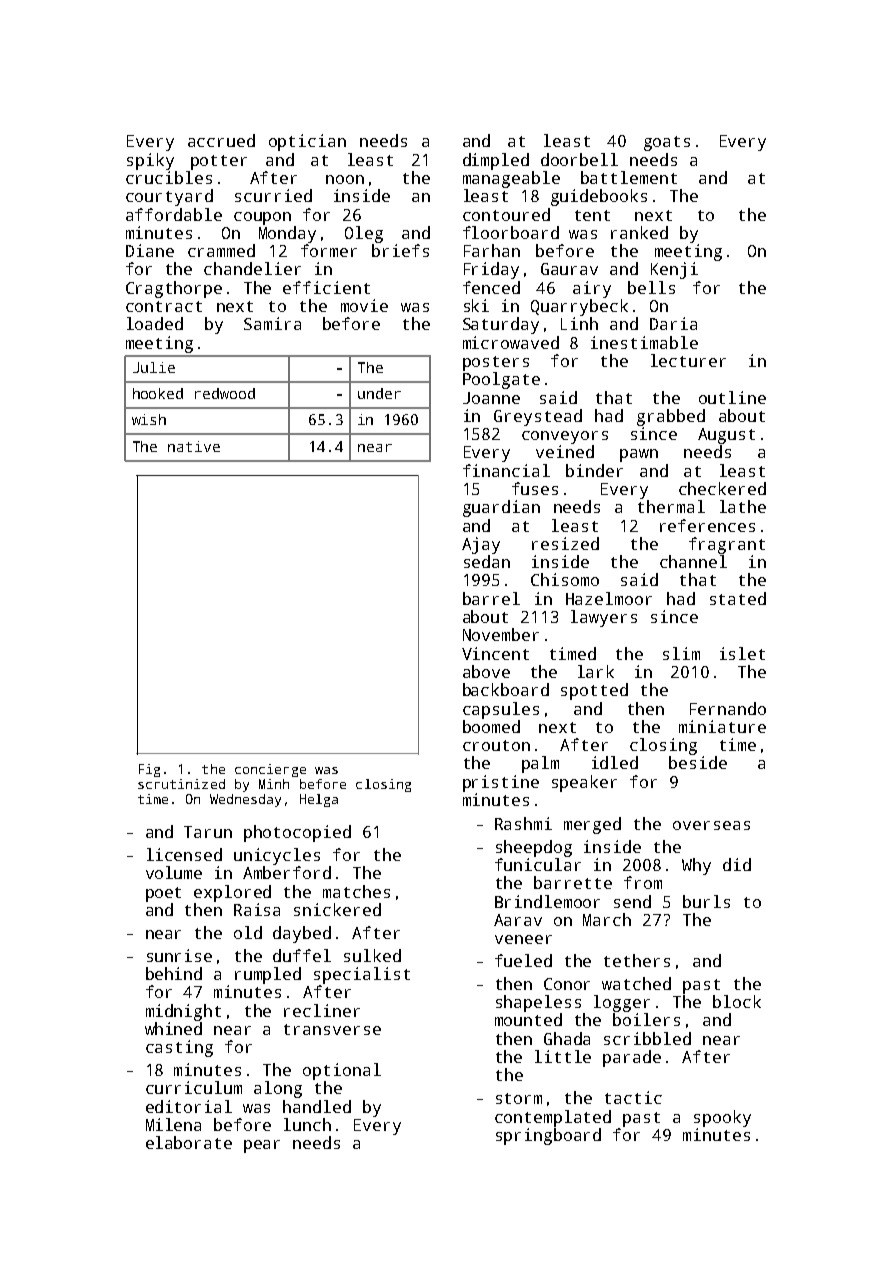 The height and width of the screenshot is (1266, 892). What do you see at coordinates (164, 306) in the screenshot?
I see `contract` at bounding box center [164, 306].
